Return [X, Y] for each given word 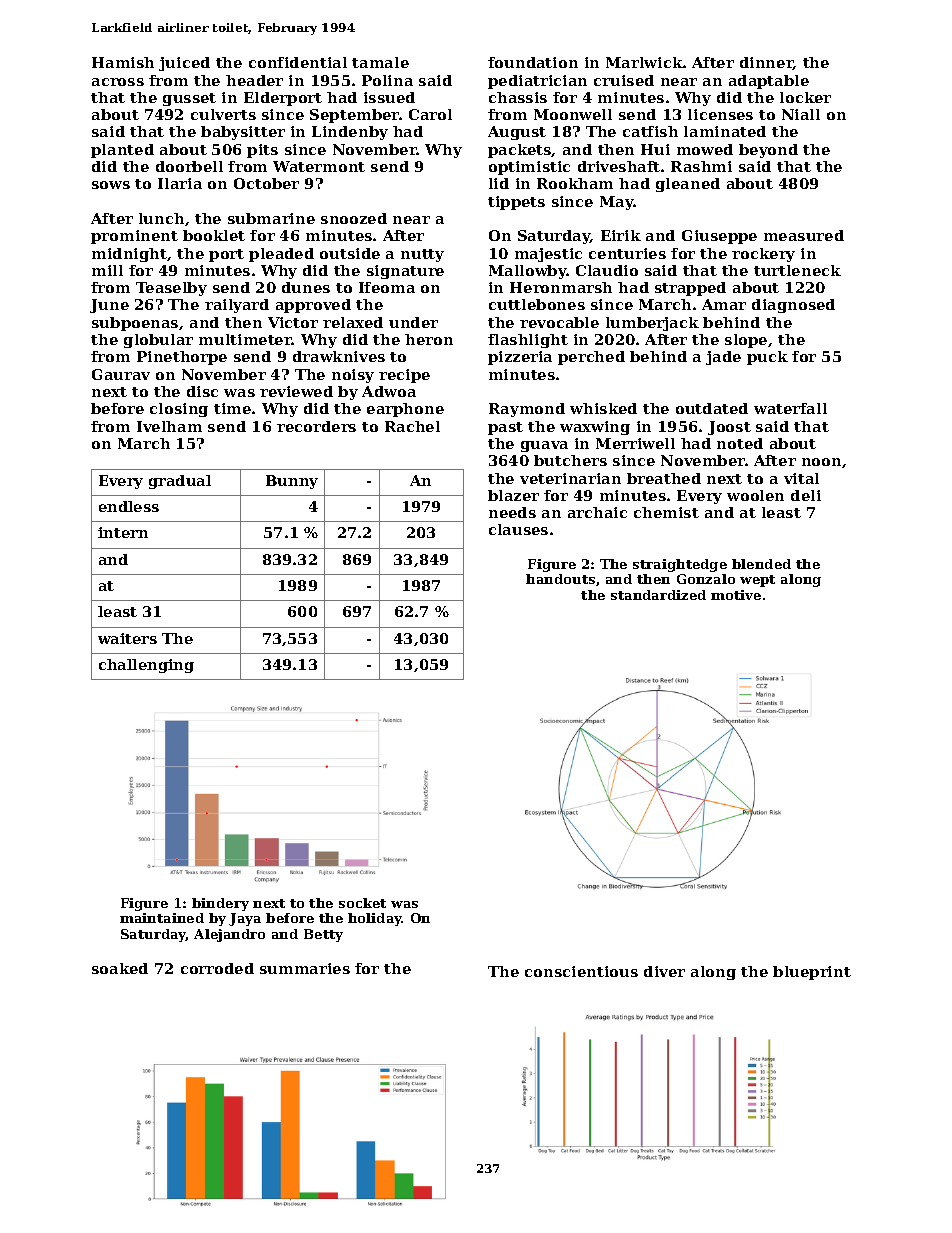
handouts [560, 579]
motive [736, 595]
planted [122, 151]
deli [806, 495]
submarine [271, 218]
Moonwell [573, 114]
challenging [146, 666]
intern [123, 532]
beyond [768, 151]
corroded [217, 968]
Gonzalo [706, 579]
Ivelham [169, 426]
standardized [658, 595]
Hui [655, 149]
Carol [430, 114]
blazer [513, 495]
